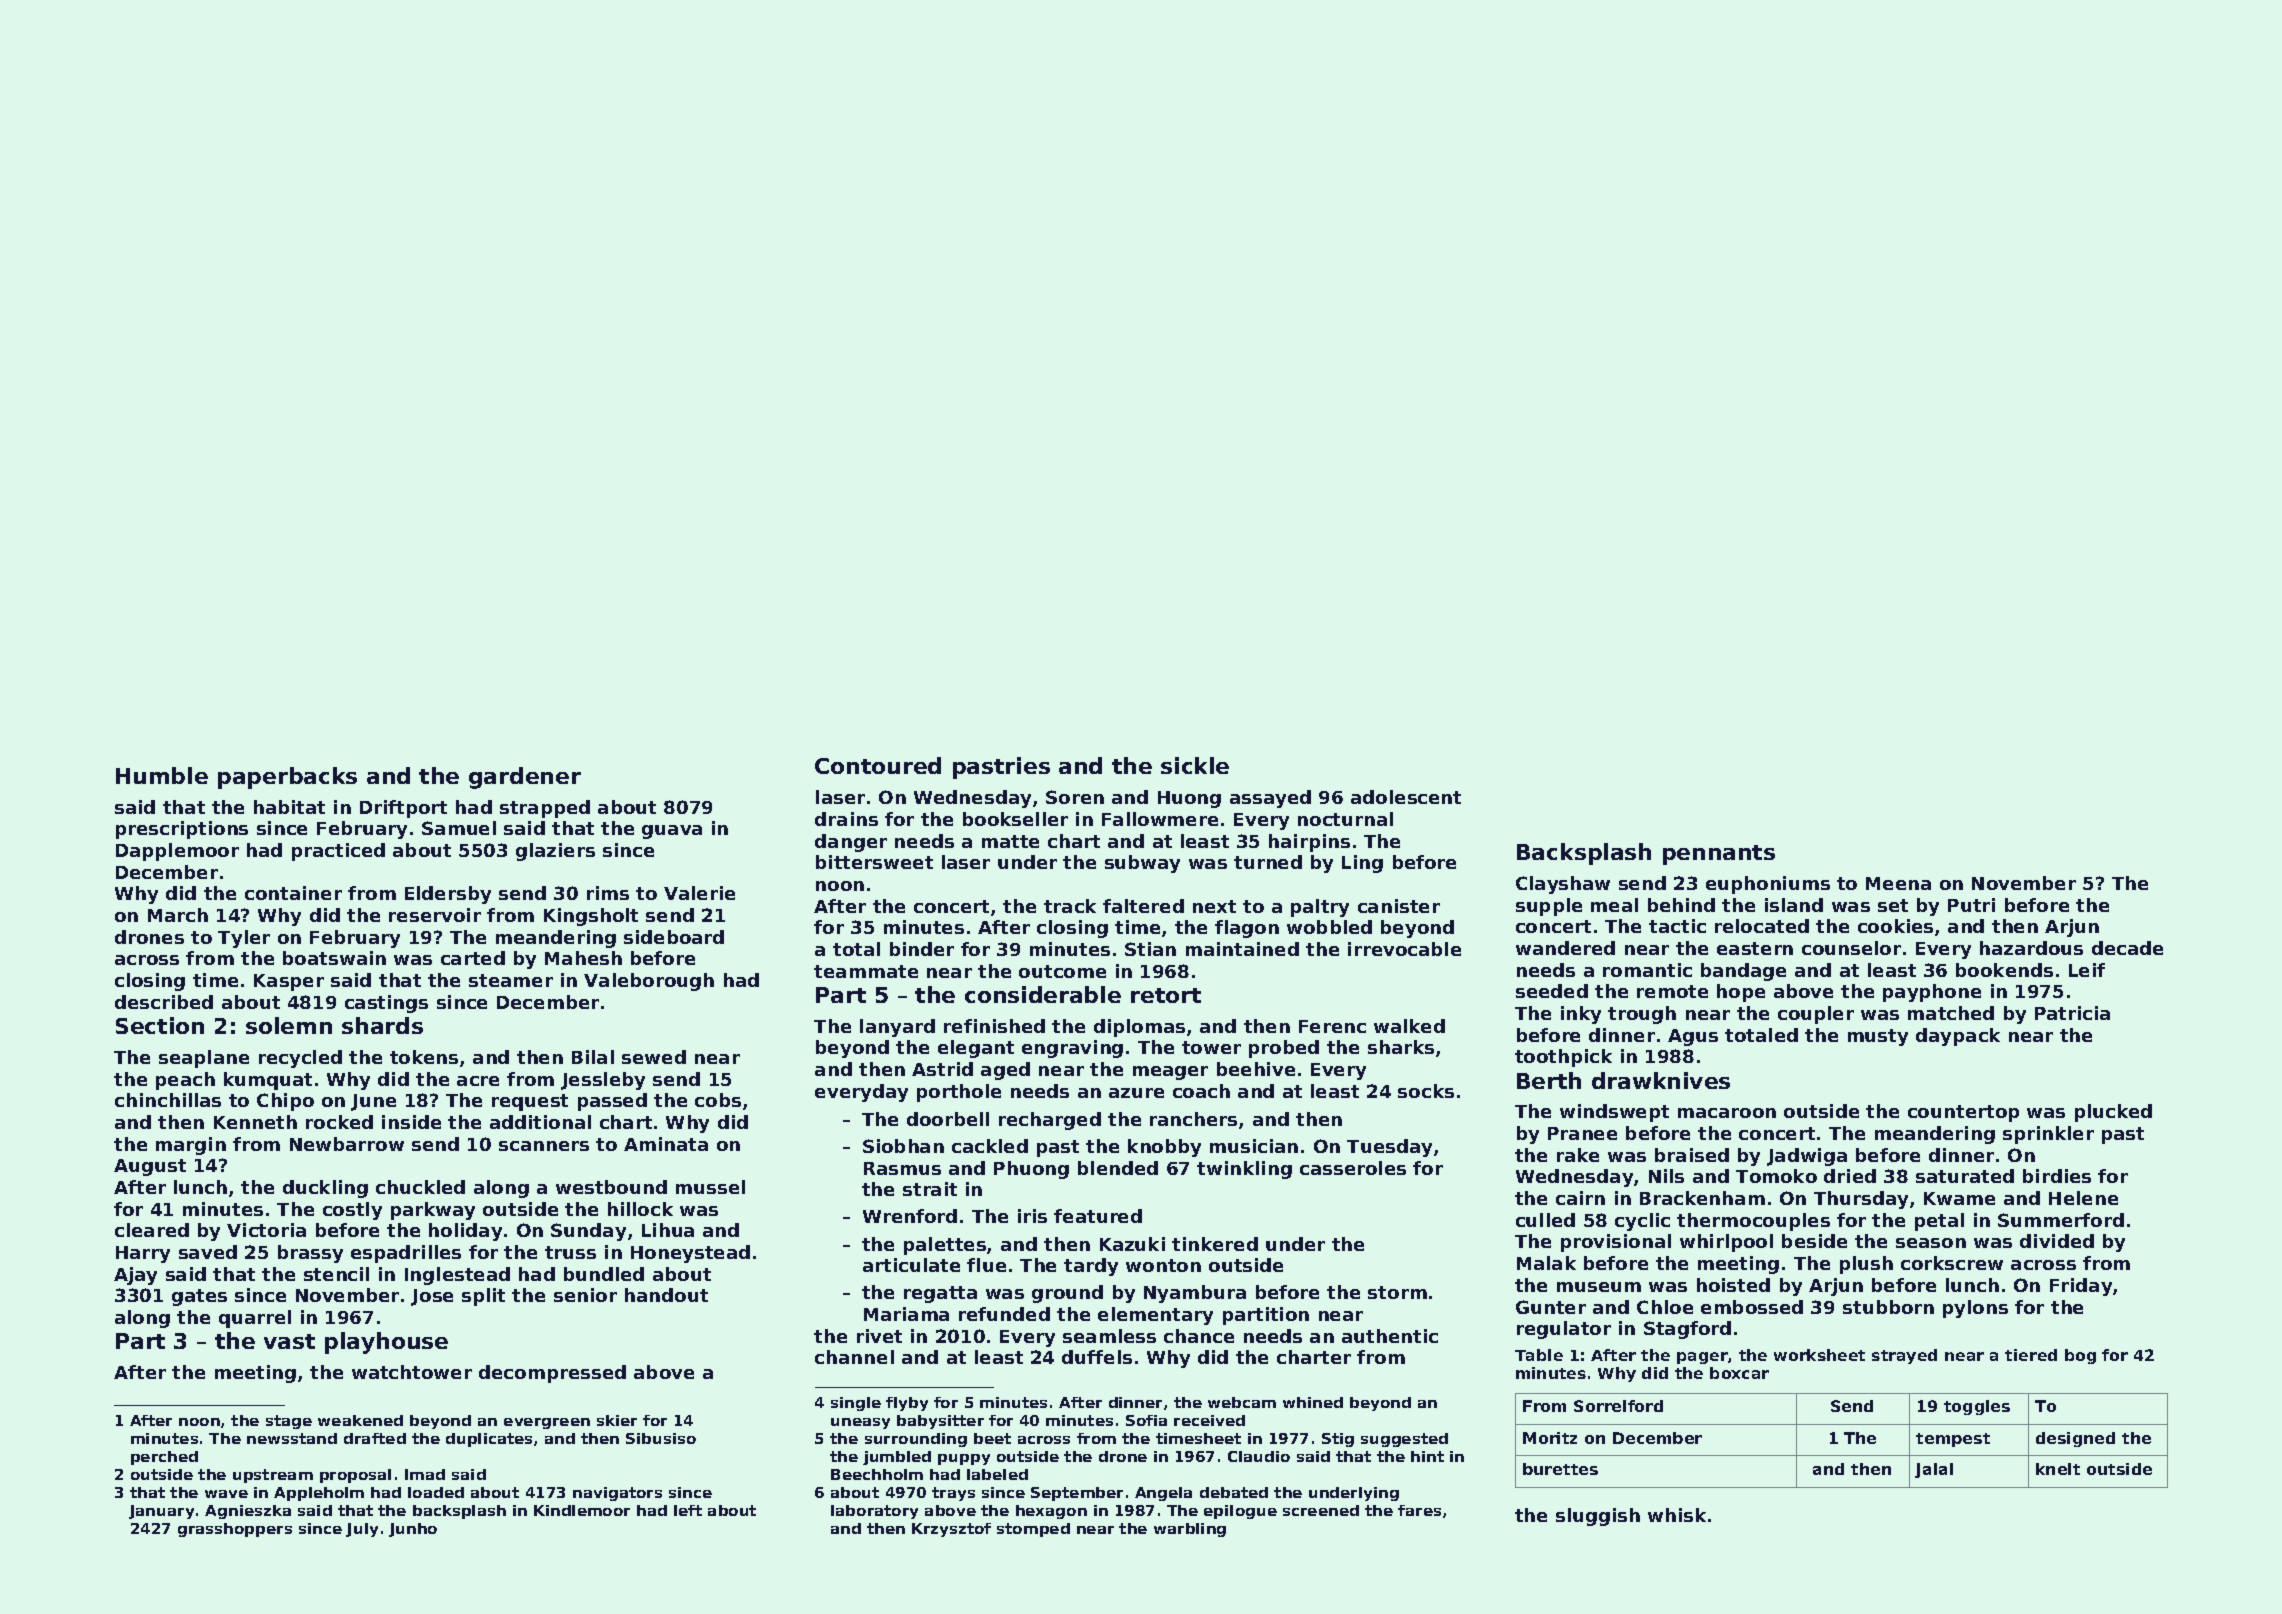  Describe the element at coordinates (525, 778) in the screenshot. I see `gardener` at that location.
